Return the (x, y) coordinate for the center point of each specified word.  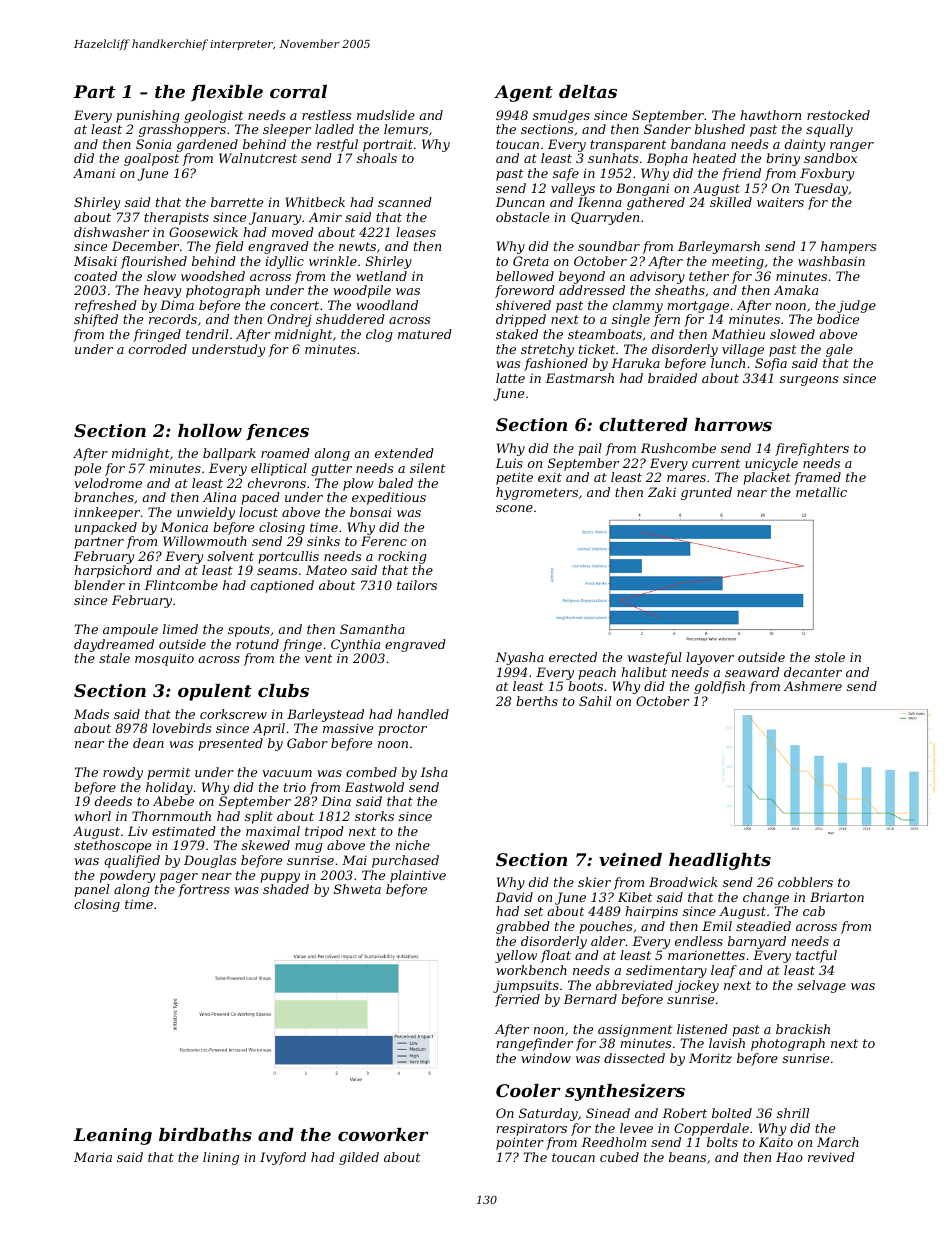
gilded (359, 1158)
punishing (148, 116)
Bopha (667, 159)
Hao (789, 1157)
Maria (93, 1157)
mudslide (386, 115)
